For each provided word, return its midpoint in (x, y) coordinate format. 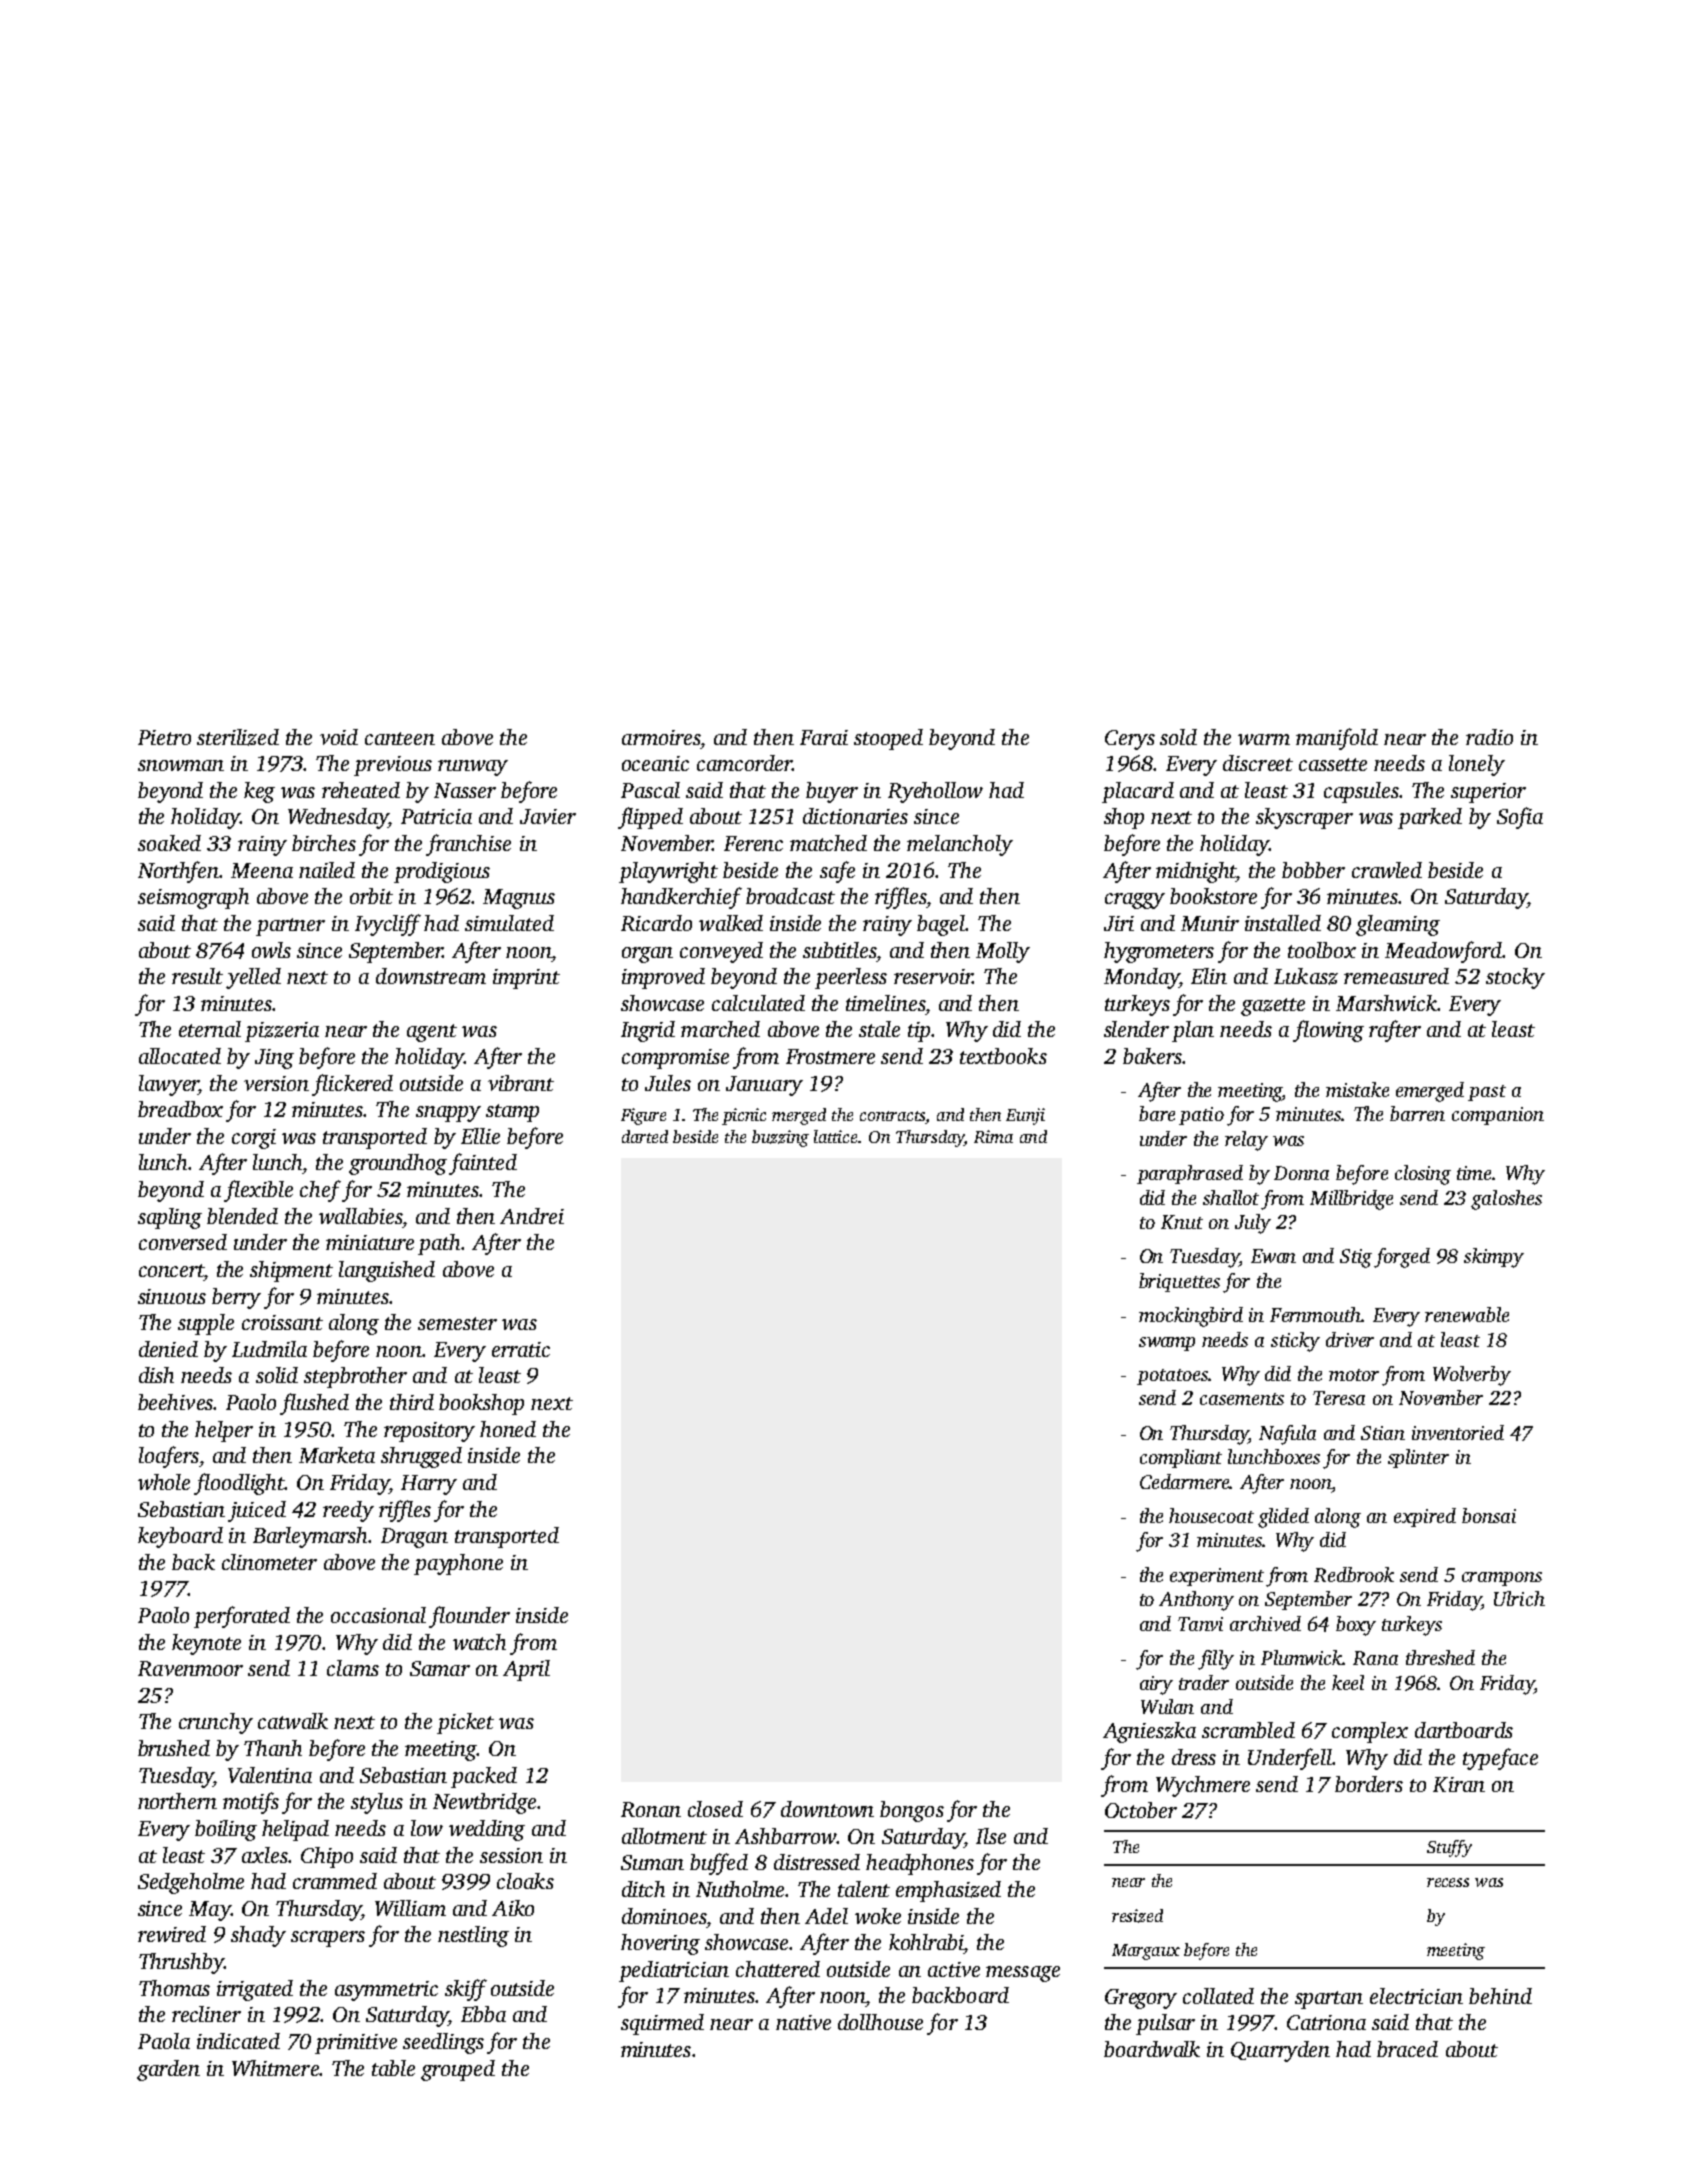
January (764, 1086)
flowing (1328, 1031)
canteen (400, 738)
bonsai (1489, 1515)
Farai (824, 737)
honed (508, 1429)
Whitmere (275, 2068)
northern (177, 1801)
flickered (352, 1085)
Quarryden (1280, 2051)
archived (1265, 1623)
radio (1489, 737)
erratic (521, 1349)
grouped (458, 2070)
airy (1156, 1685)
